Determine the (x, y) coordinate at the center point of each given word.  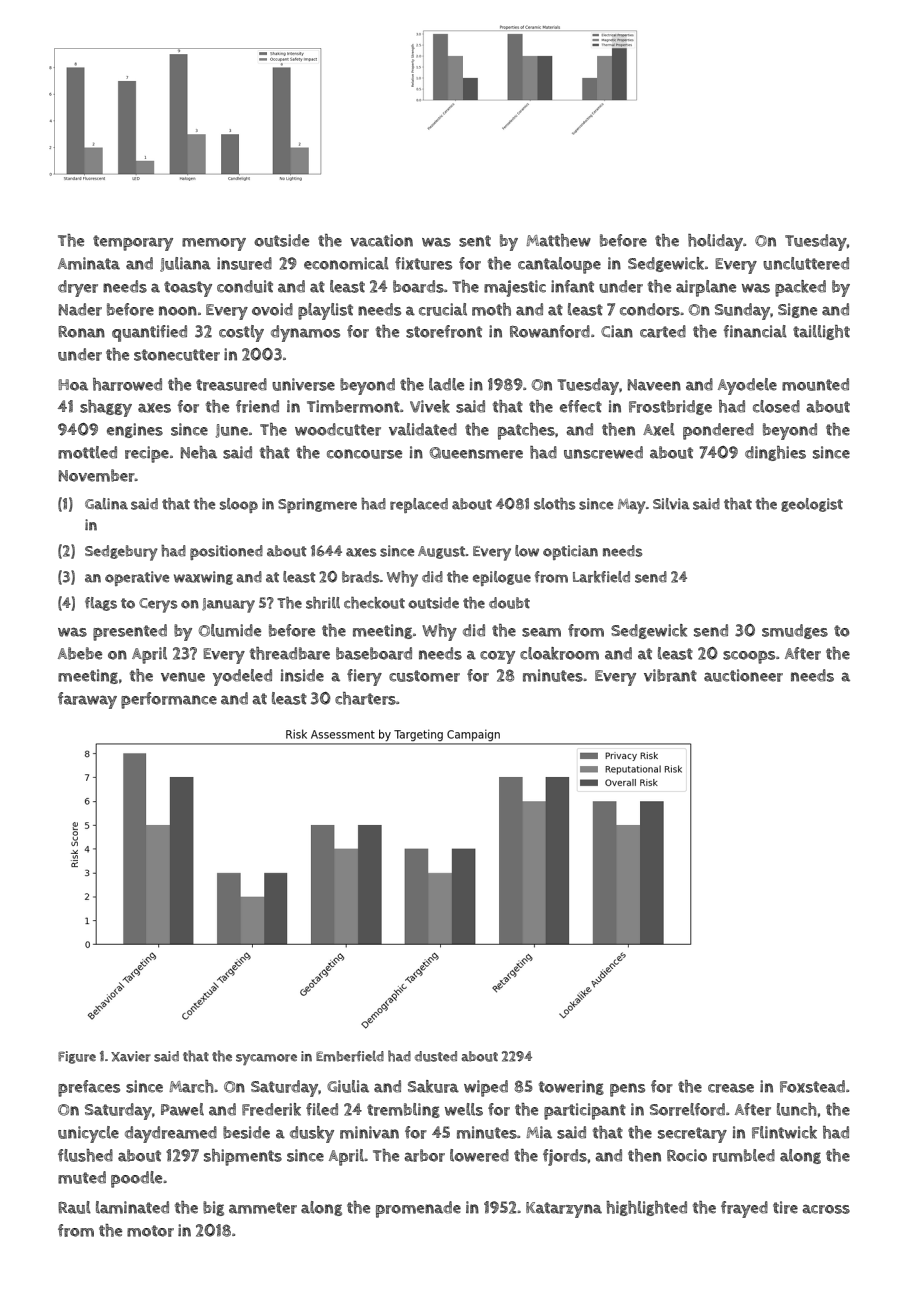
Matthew (558, 240)
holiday (715, 242)
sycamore (266, 1060)
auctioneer (743, 675)
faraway (87, 700)
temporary (133, 243)
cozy (497, 657)
